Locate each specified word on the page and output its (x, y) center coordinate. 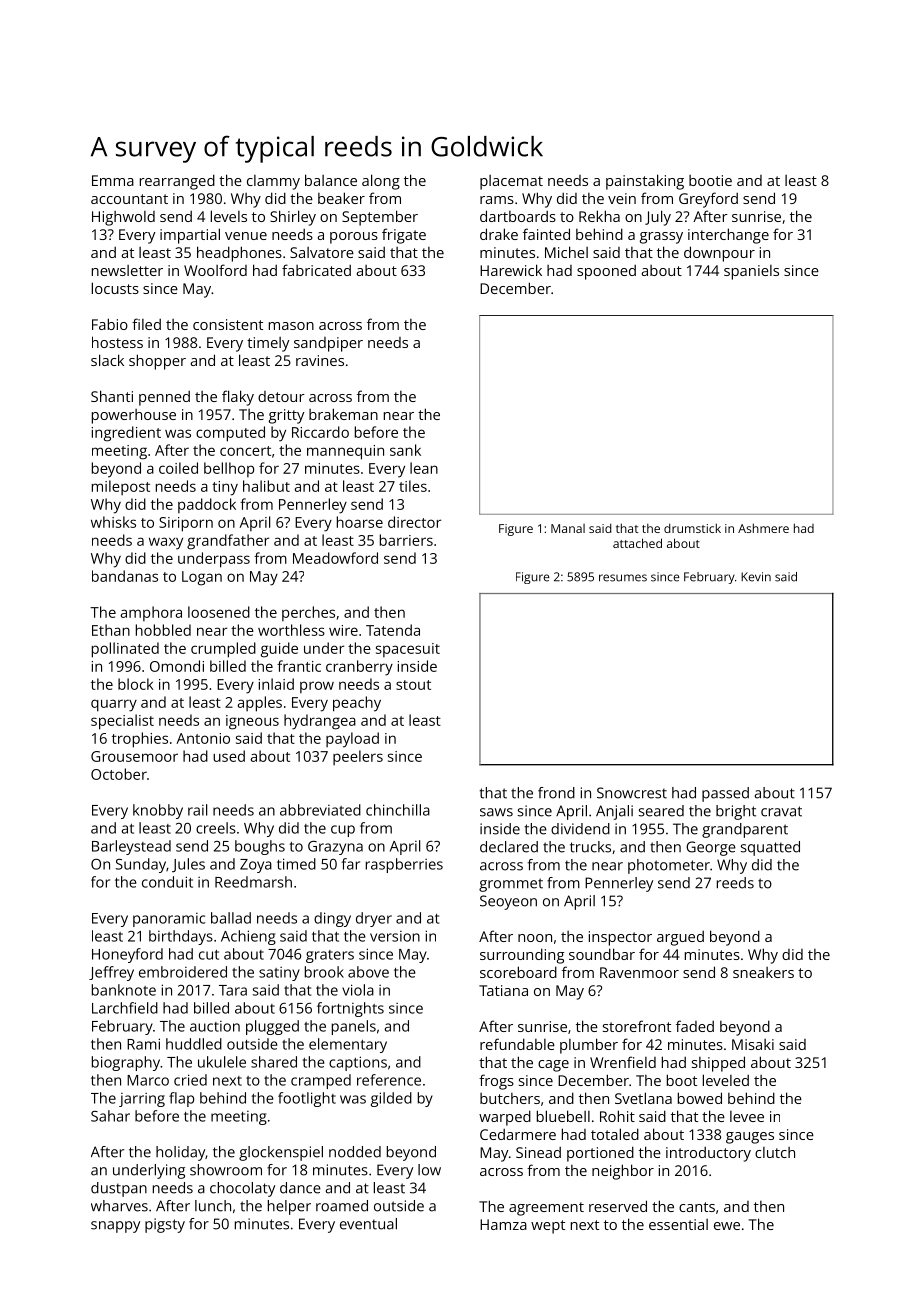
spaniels (751, 272)
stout (413, 685)
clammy (273, 182)
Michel (566, 252)
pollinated (125, 650)
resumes (623, 578)
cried (190, 1080)
